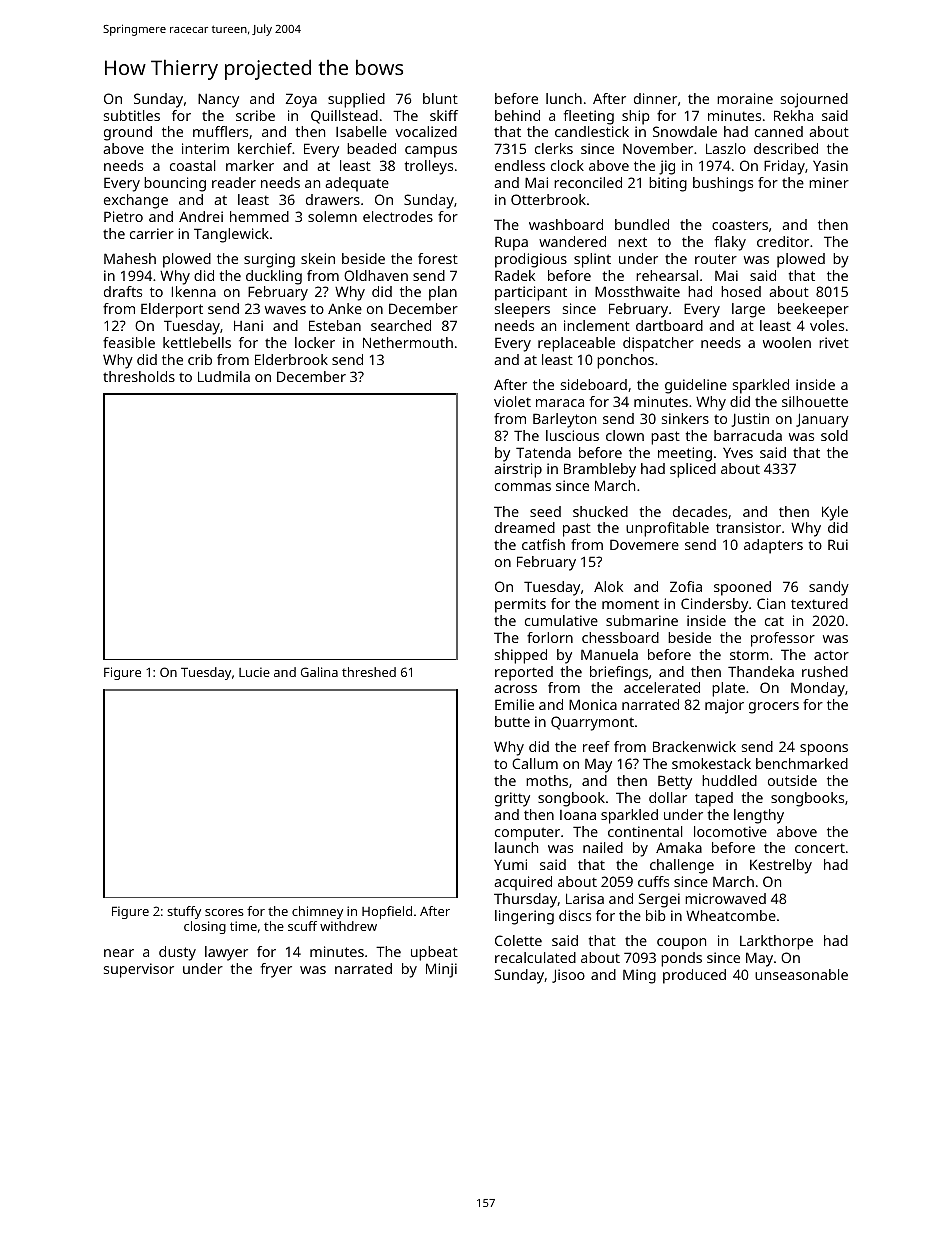 Image resolution: width=952 pixels, height=1233 pixels. I want to click on sold, so click(834, 435).
